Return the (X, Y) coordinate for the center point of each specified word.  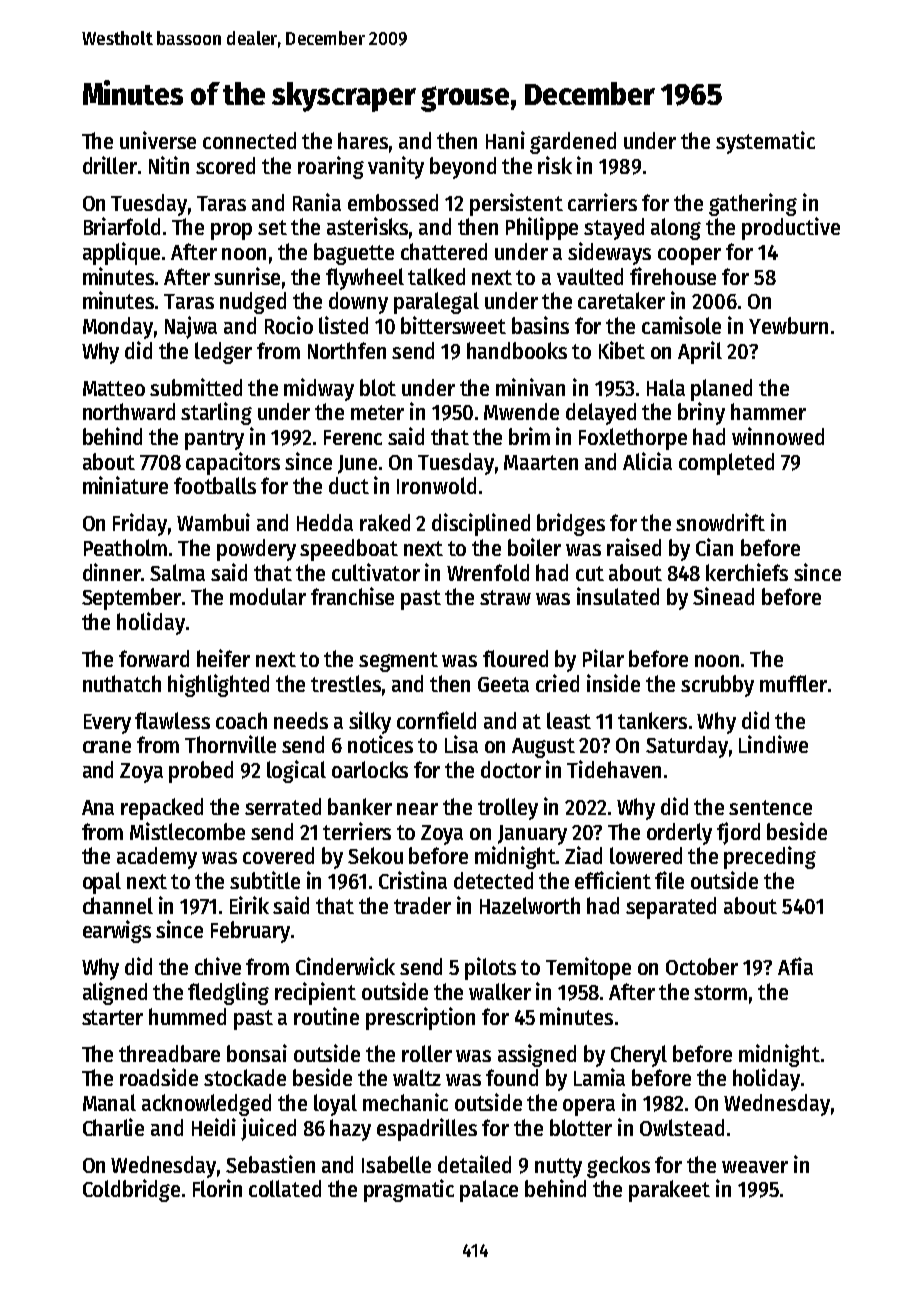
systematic (765, 142)
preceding (770, 857)
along (676, 229)
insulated (618, 596)
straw (505, 597)
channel (118, 905)
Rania (317, 202)
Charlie (113, 1127)
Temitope (588, 968)
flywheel (365, 279)
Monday (118, 328)
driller (110, 165)
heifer (223, 658)
